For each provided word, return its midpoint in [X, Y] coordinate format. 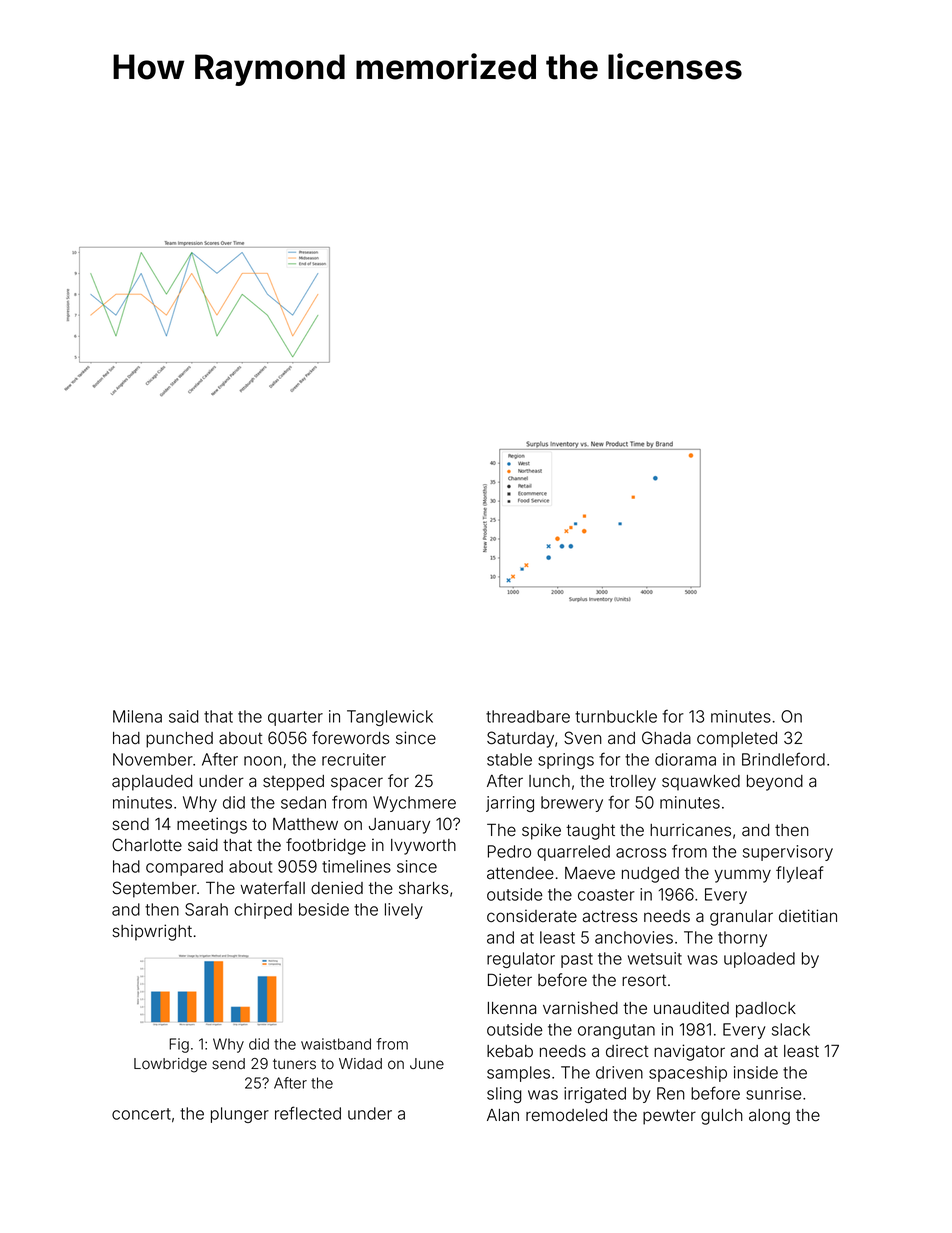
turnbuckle [616, 716]
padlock [766, 1010]
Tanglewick [390, 718]
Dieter [510, 980]
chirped [263, 911]
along [769, 1117]
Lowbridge [170, 1065]
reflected [308, 1113]
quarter [295, 718]
